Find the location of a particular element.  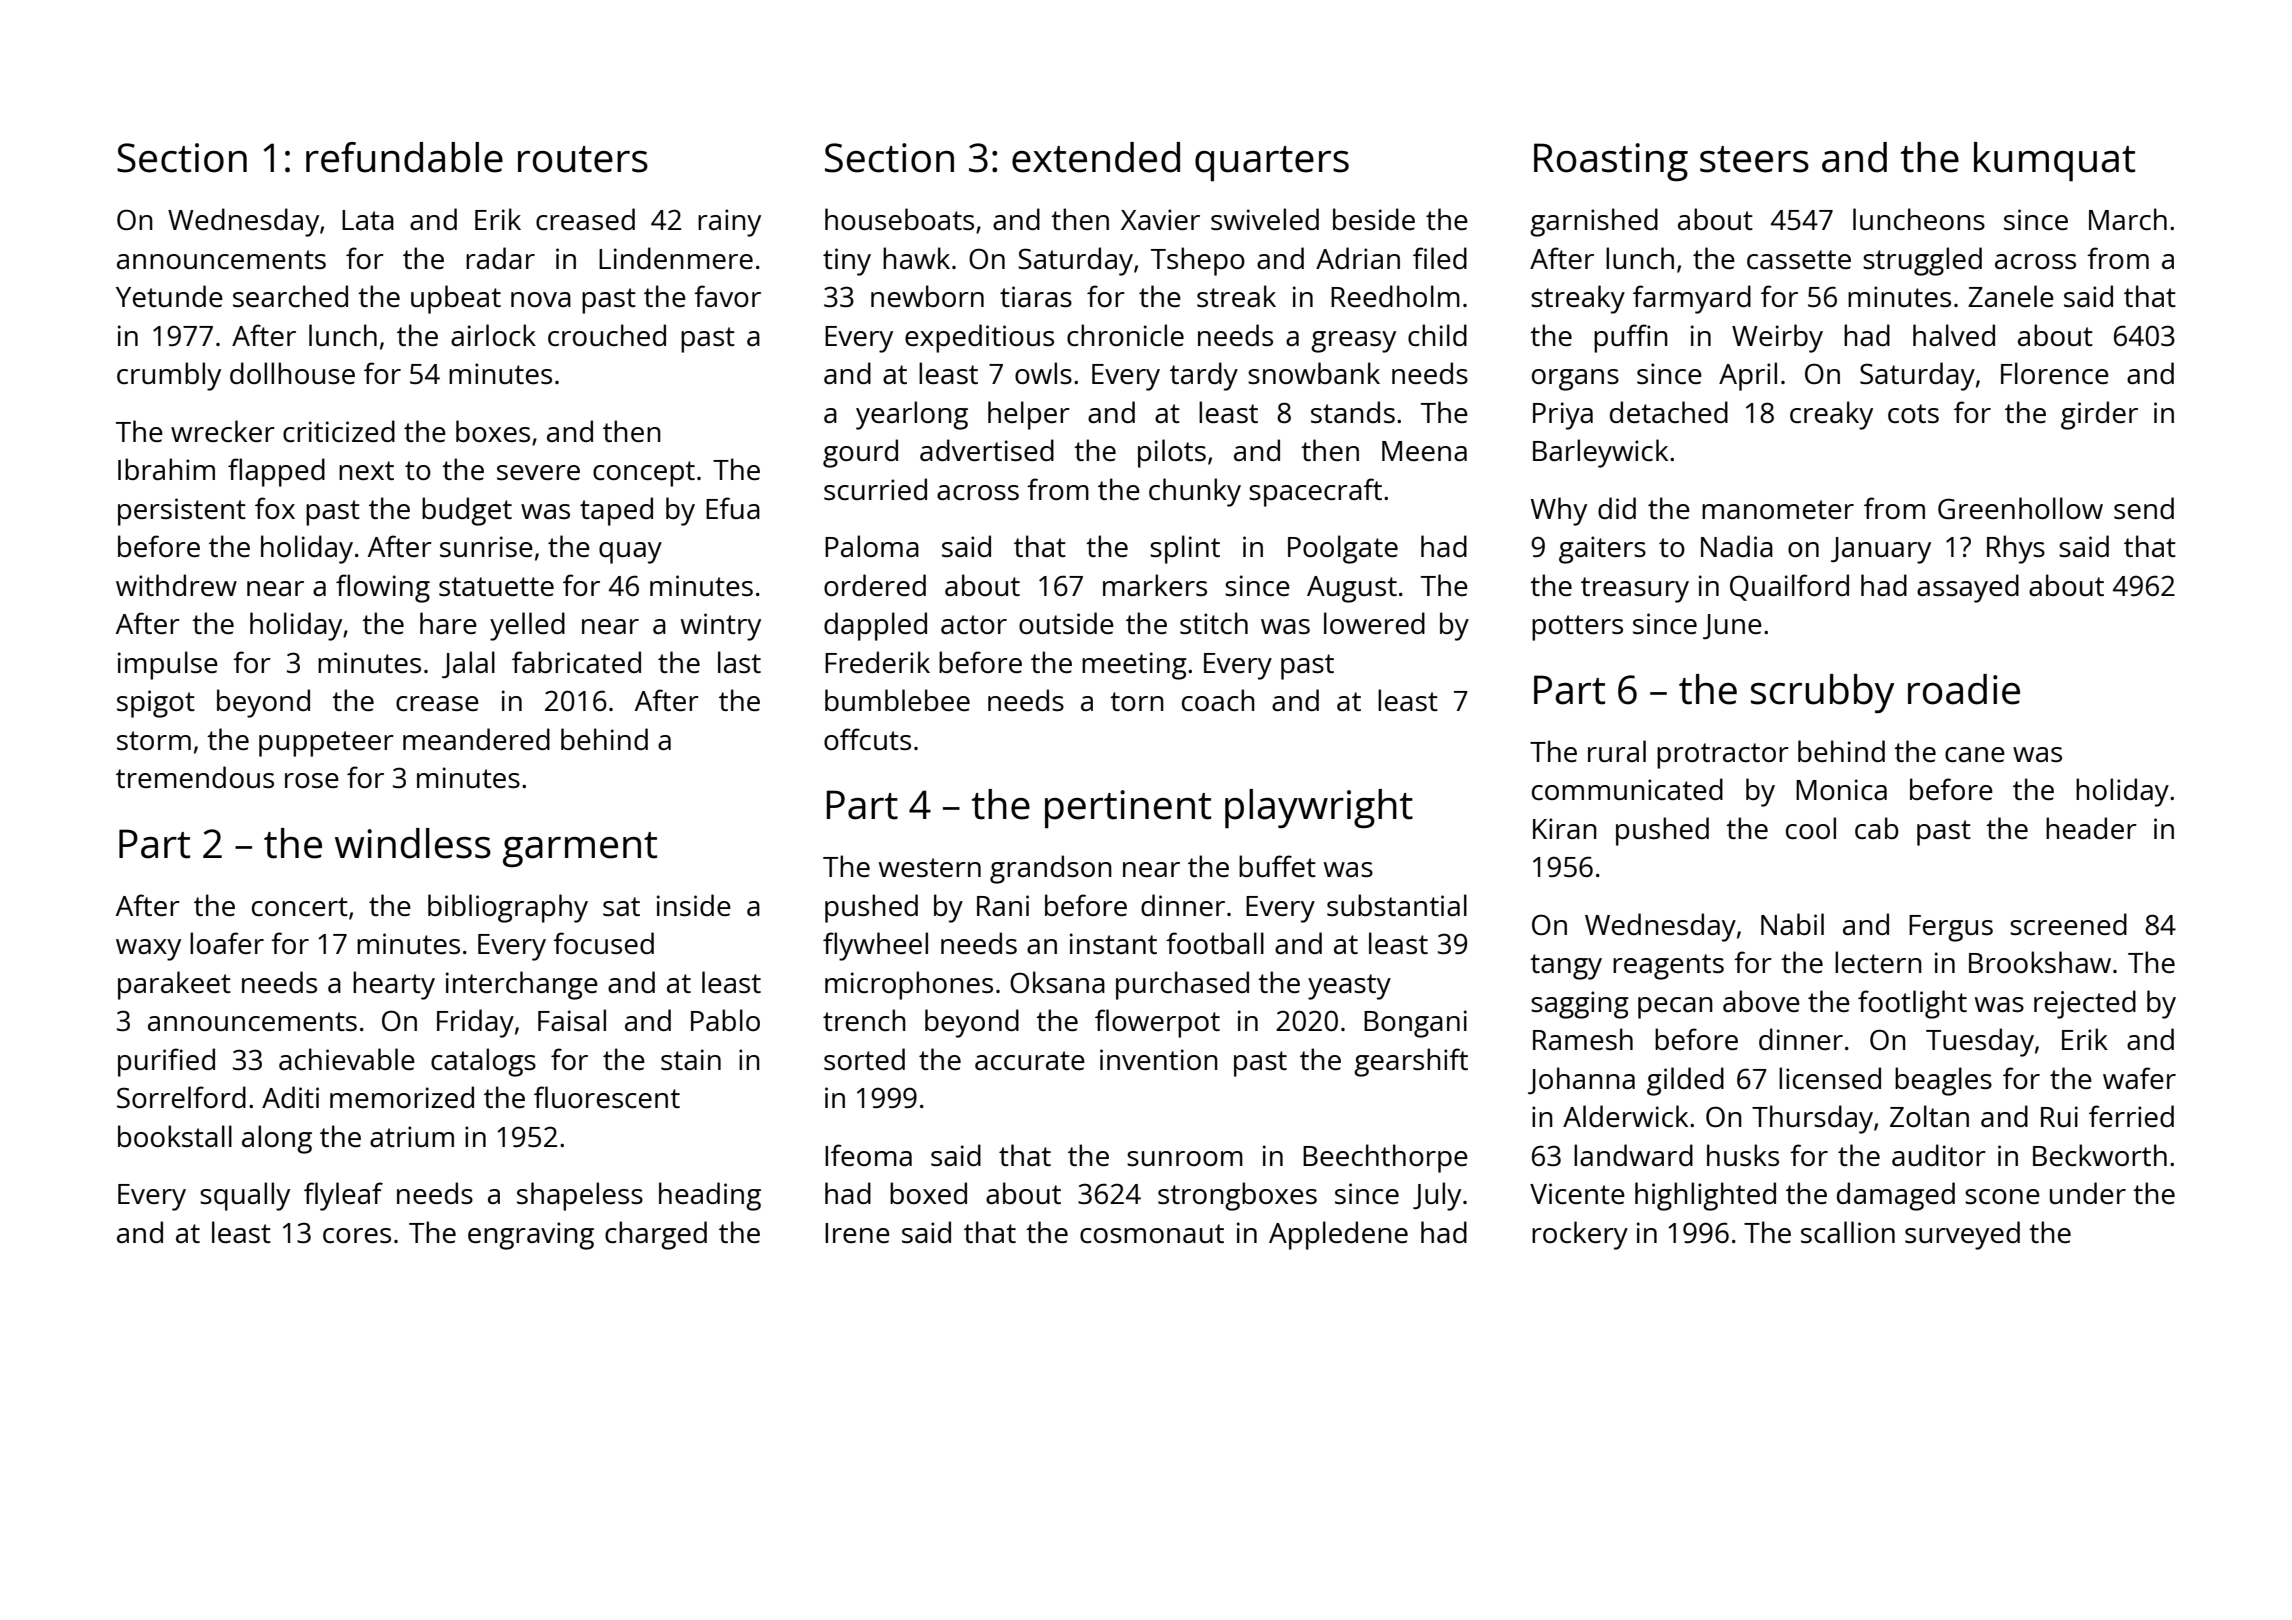

Florence is located at coordinates (2055, 373).
